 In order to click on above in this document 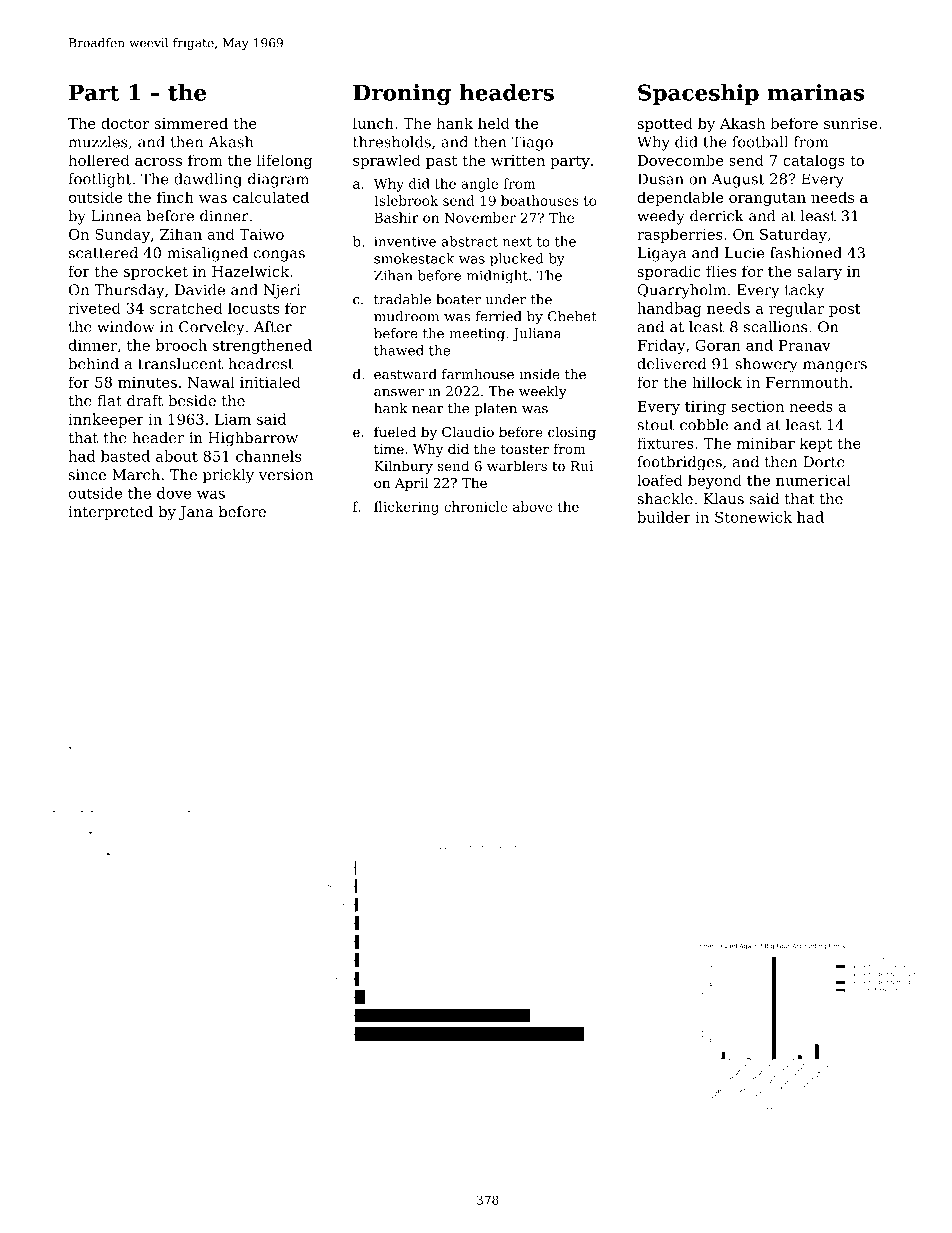, I will do `click(532, 506)`.
